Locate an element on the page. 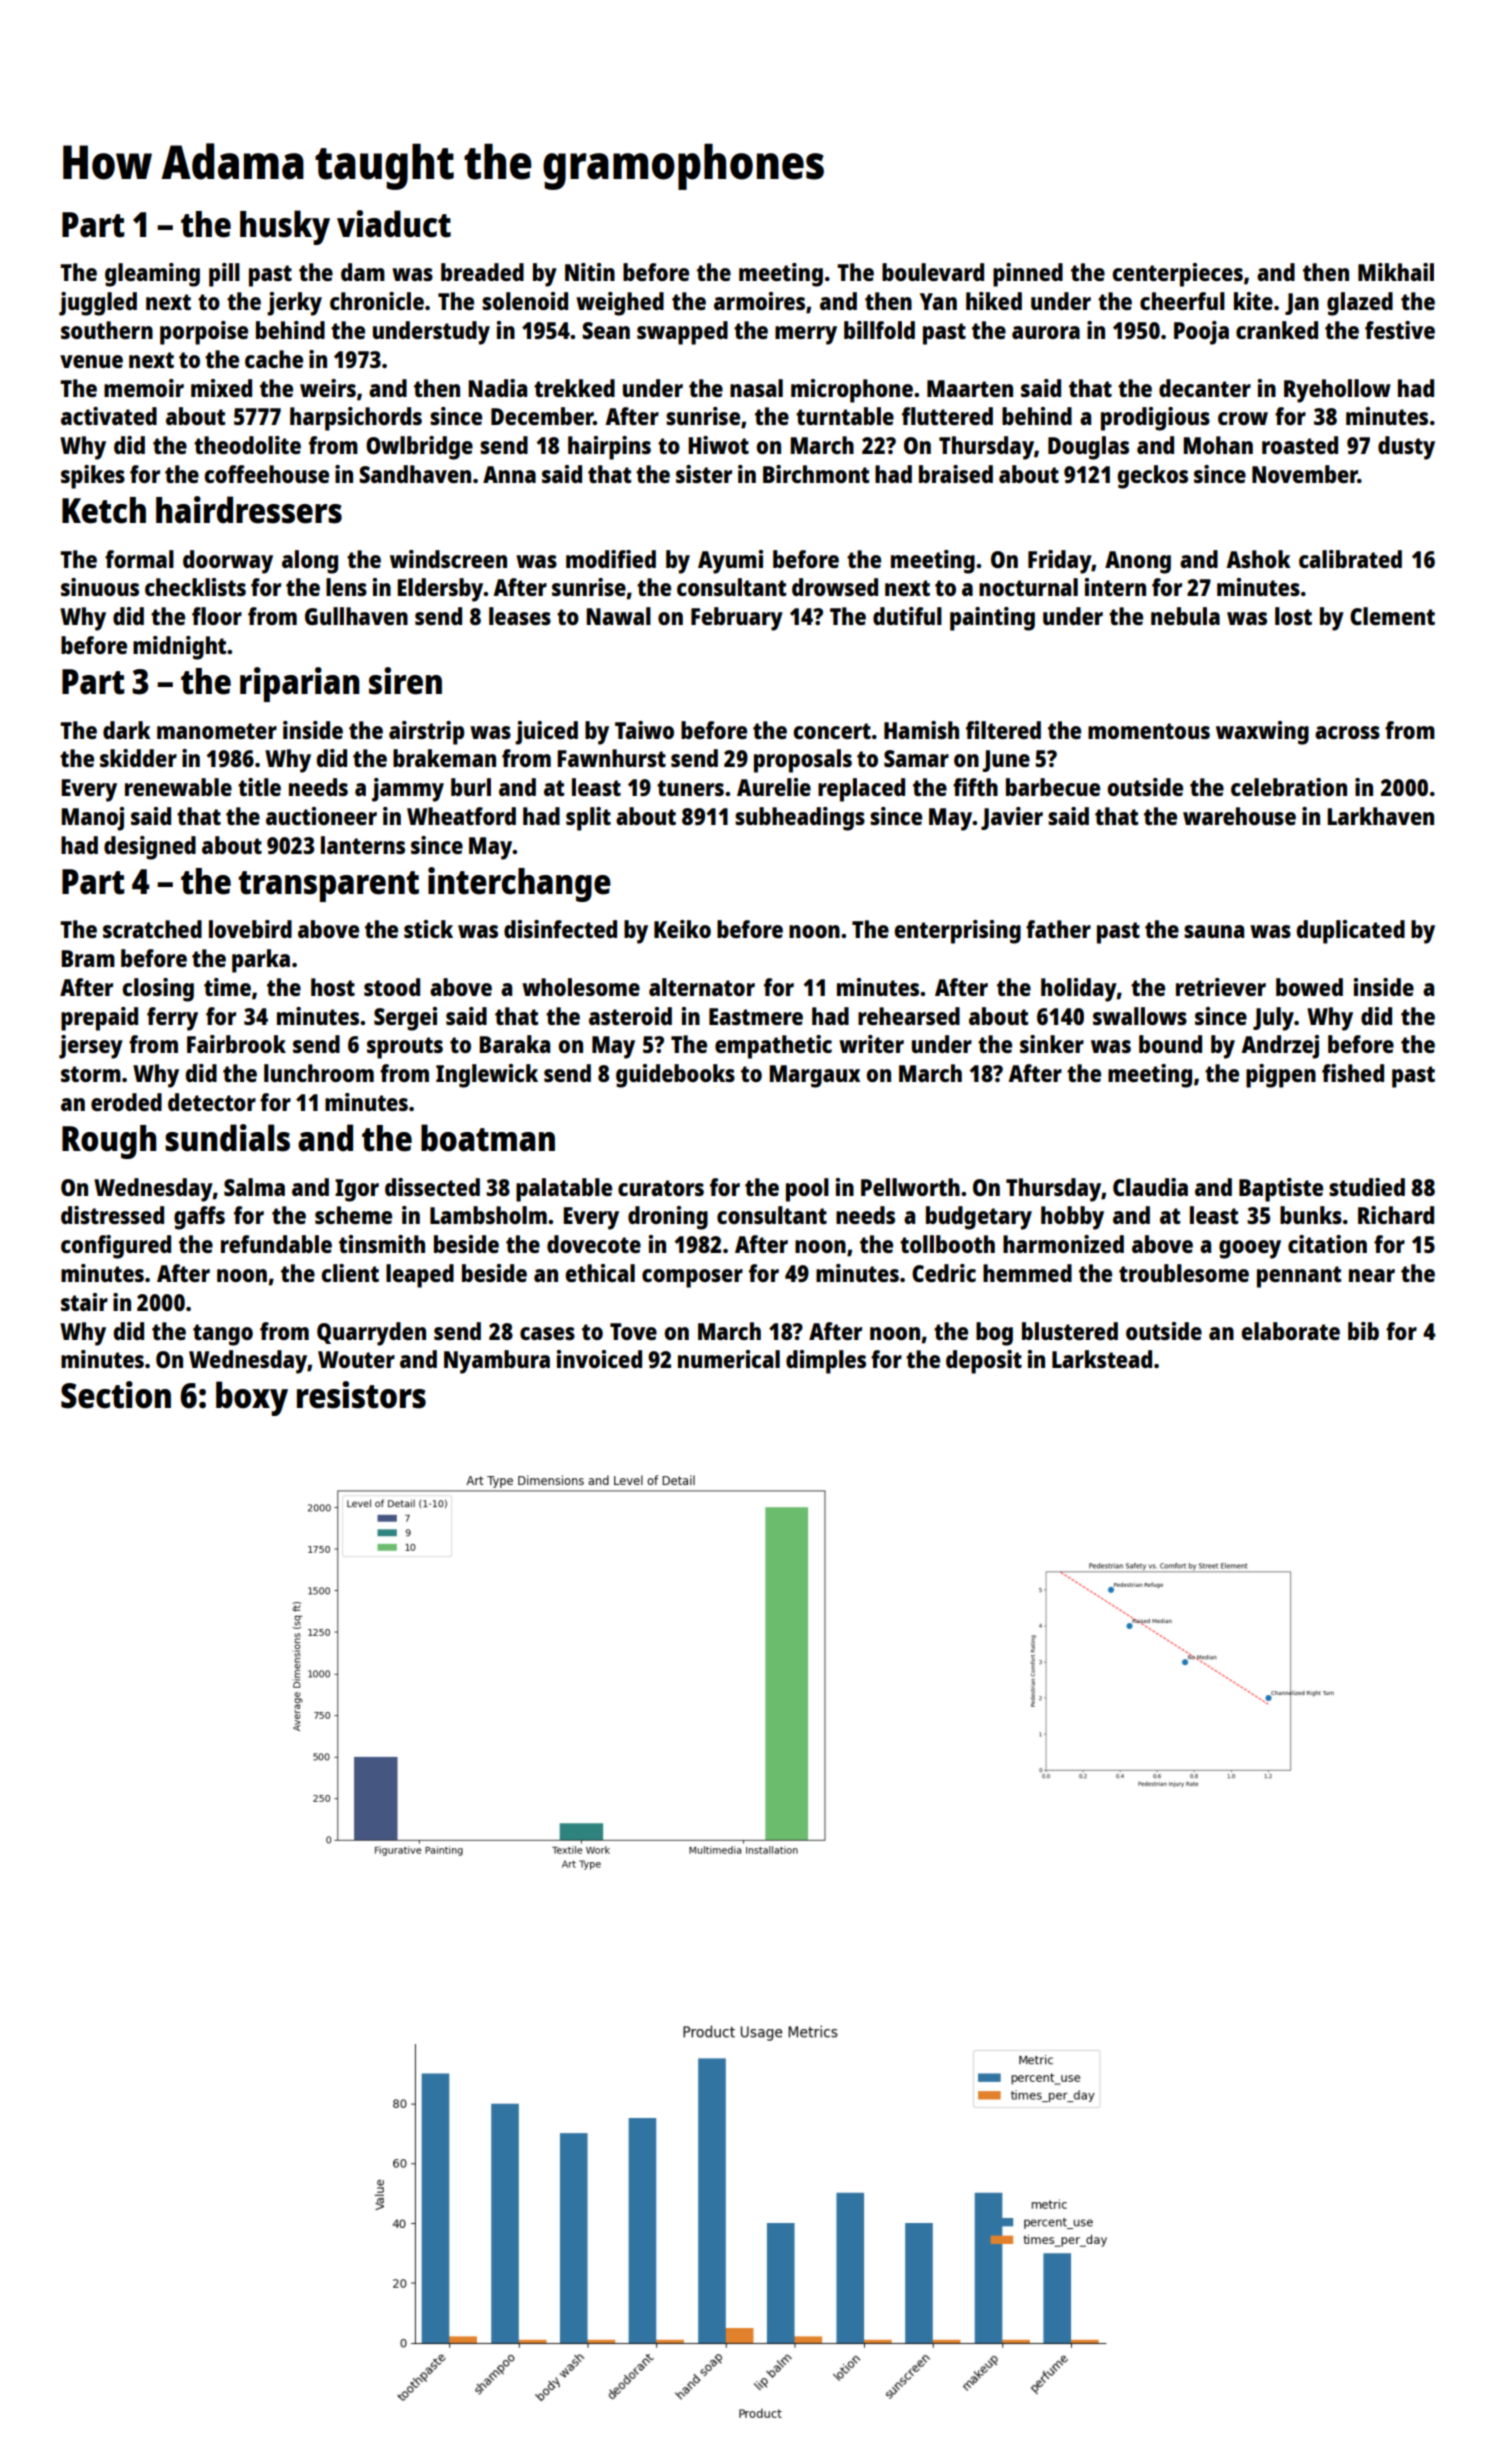  Section is located at coordinates (116, 1395).
